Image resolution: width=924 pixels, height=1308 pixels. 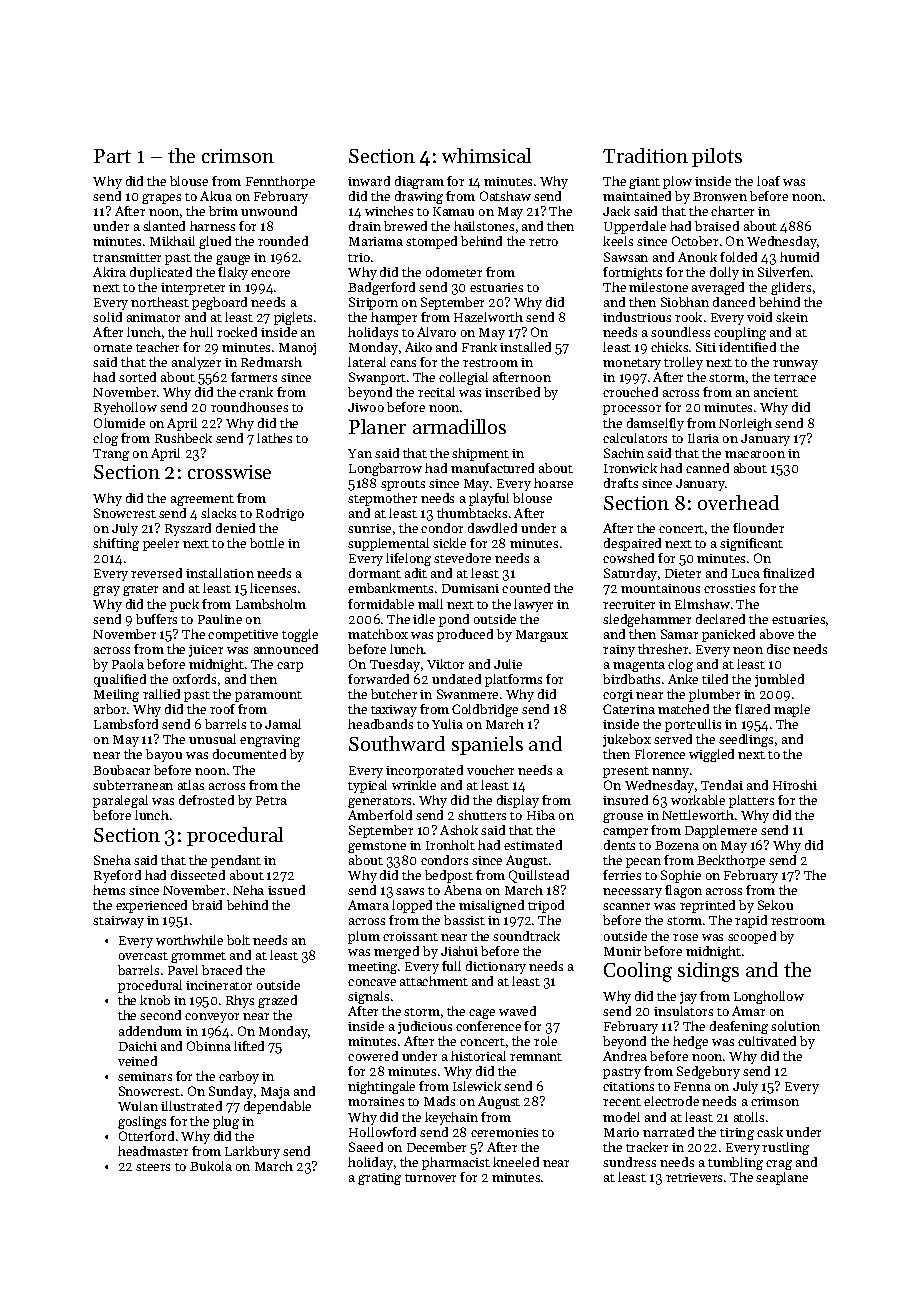 I want to click on macaroon, so click(x=755, y=454).
